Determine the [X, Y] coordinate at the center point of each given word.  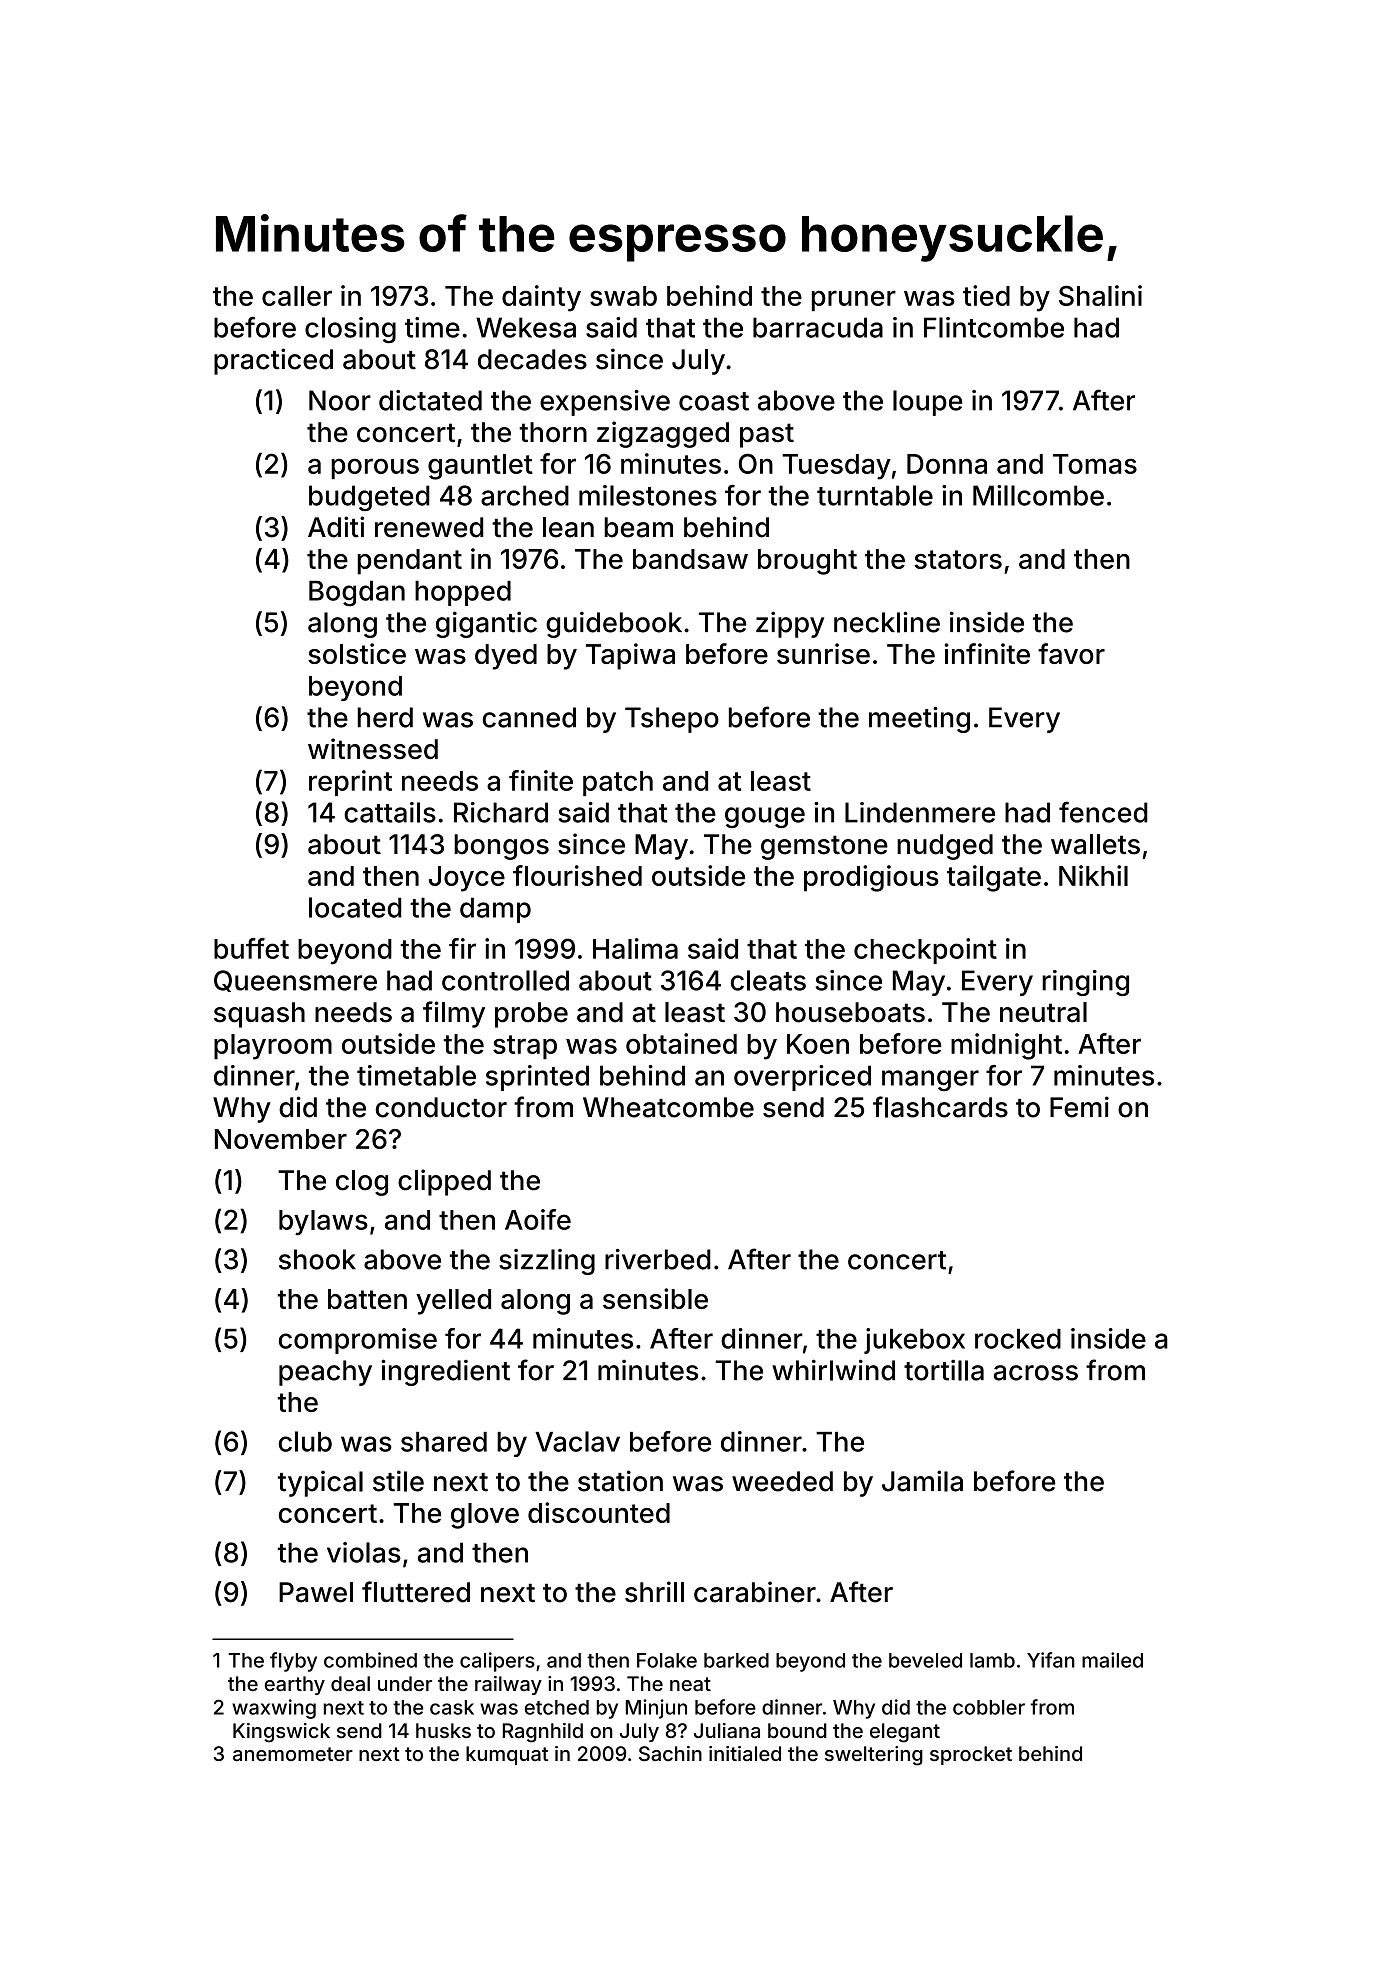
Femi [1079, 1107]
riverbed [658, 1259]
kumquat [507, 1755]
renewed [429, 527]
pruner [854, 300]
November [281, 1139]
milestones [648, 495]
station [620, 1481]
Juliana [727, 1730]
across [1036, 1373]
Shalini [1100, 295]
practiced [273, 361]
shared [444, 1442]
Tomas [1095, 464]
